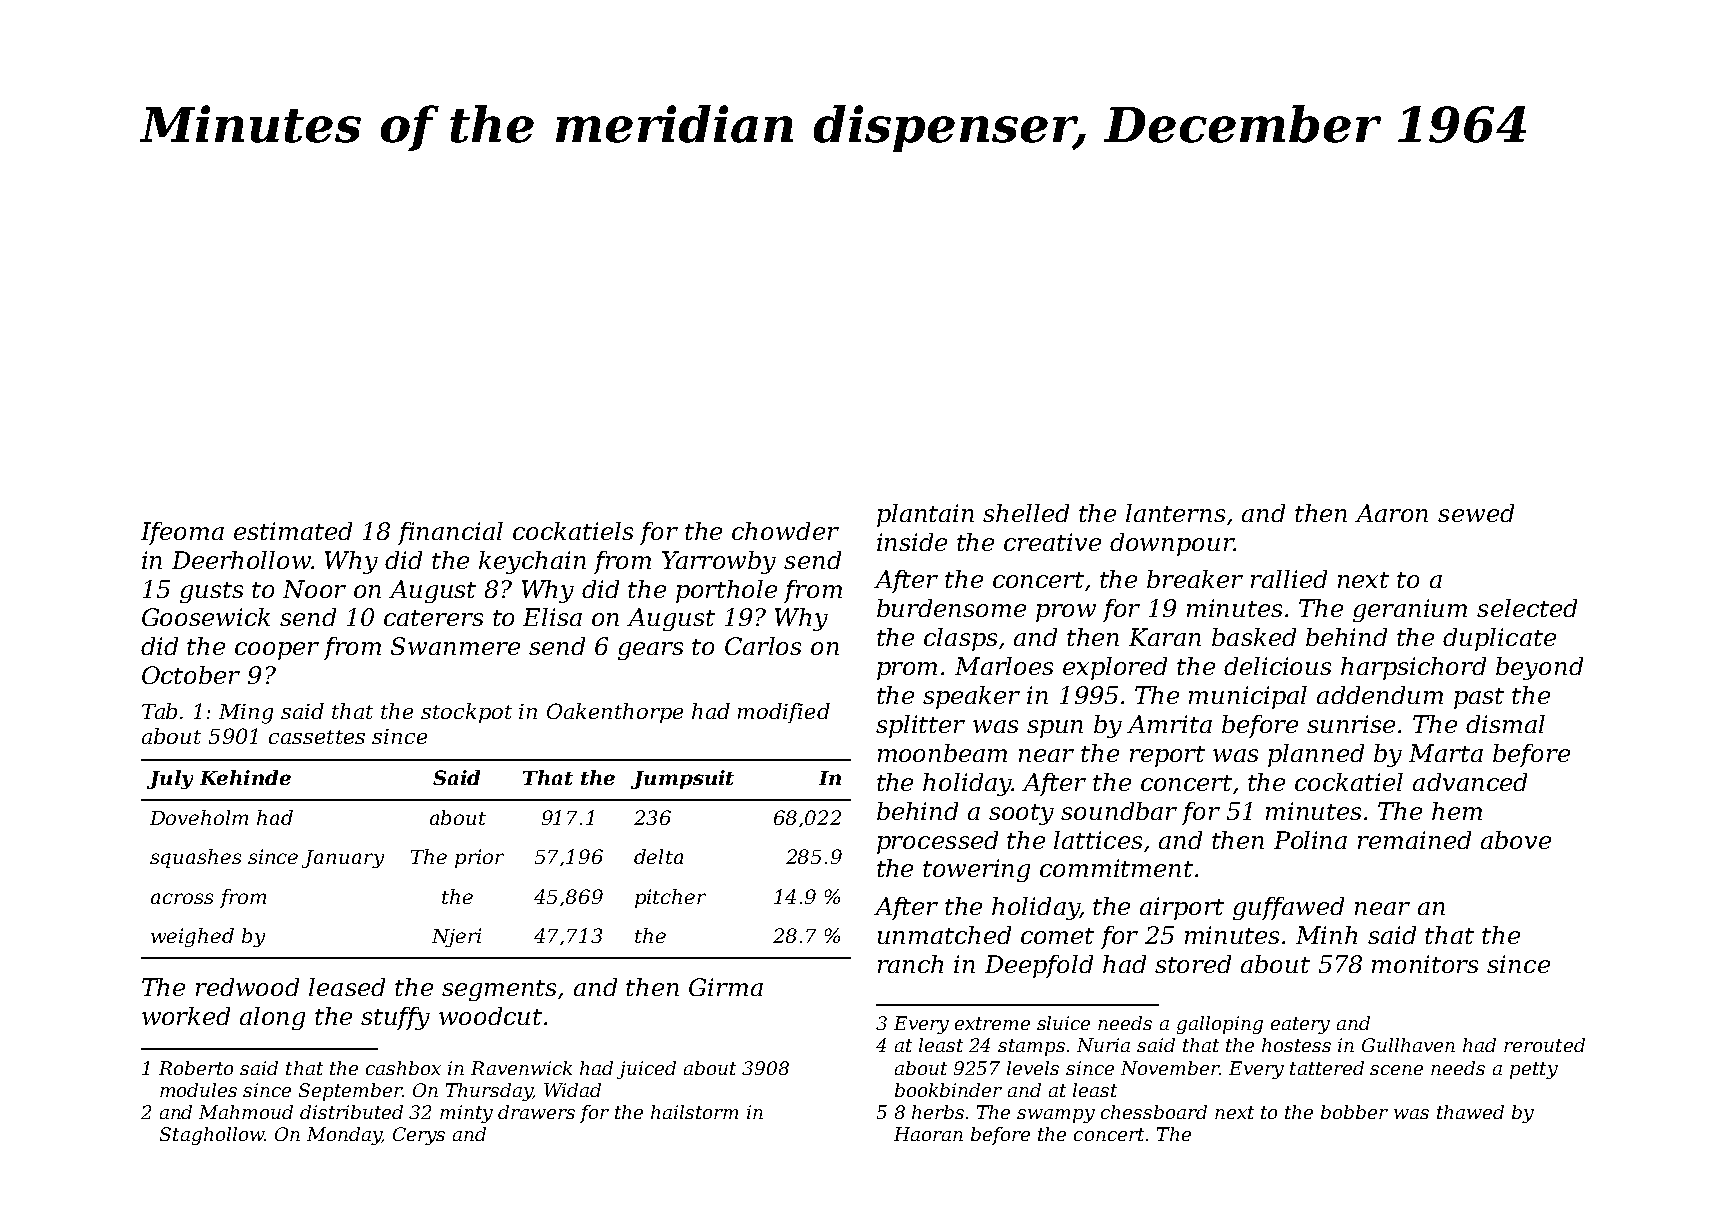  What do you see at coordinates (455, 646) in the document?
I see `Swanmere` at bounding box center [455, 646].
